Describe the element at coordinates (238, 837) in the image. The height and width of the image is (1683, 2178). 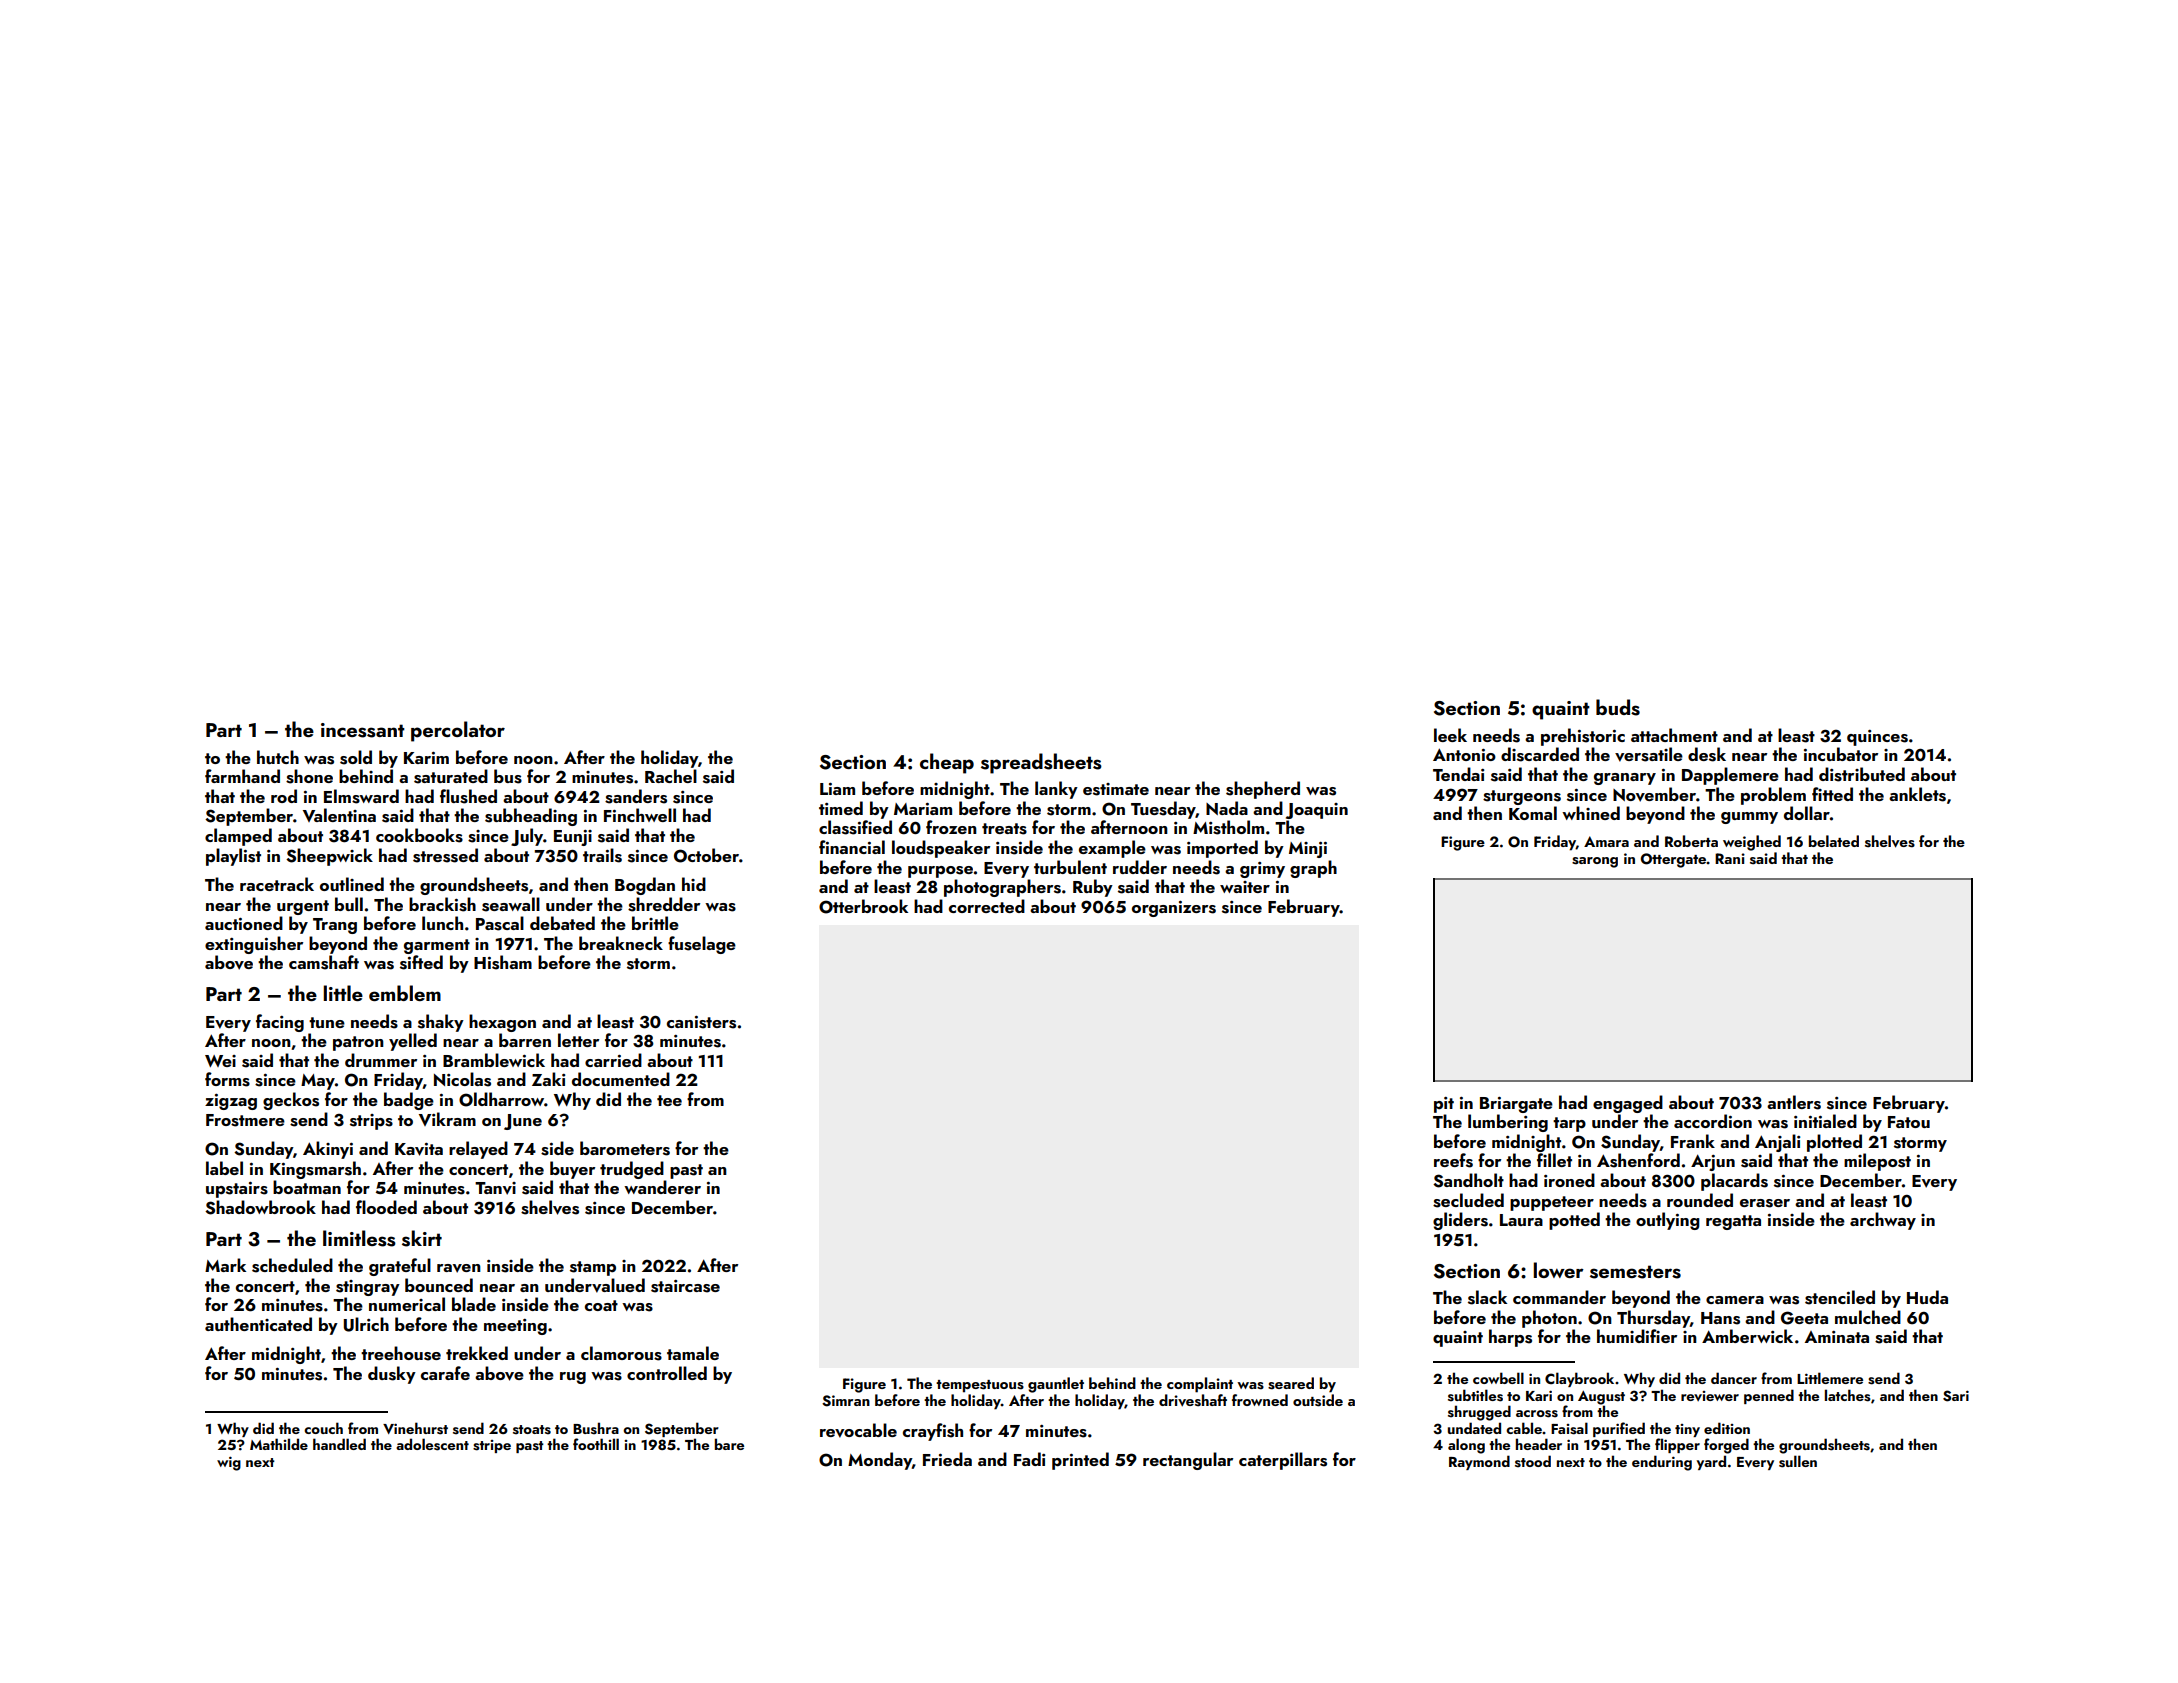
I see `clamped` at that location.
